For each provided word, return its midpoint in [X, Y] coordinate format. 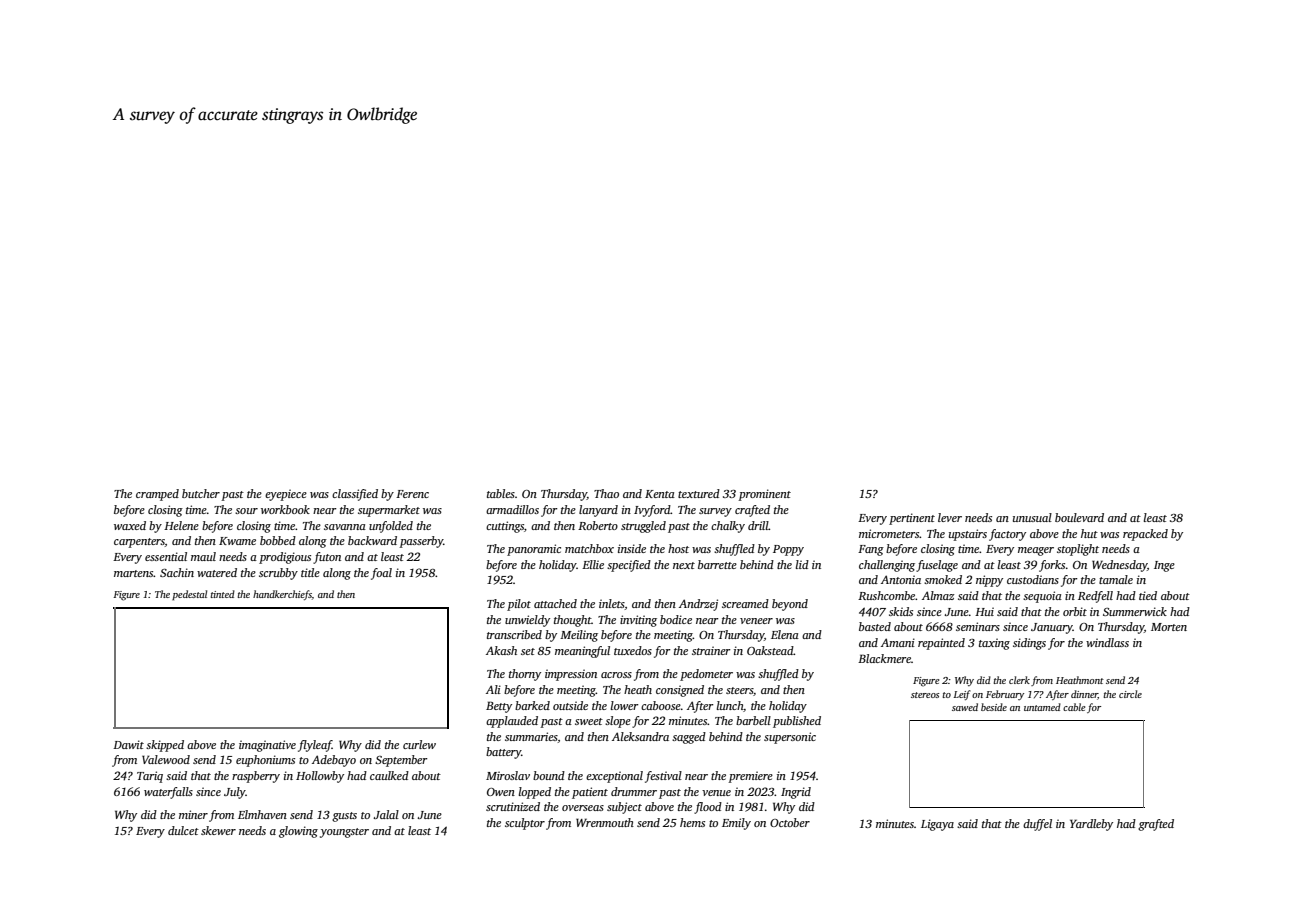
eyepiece [286, 495]
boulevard [1079, 517]
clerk [1019, 680]
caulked [389, 775]
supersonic [790, 738]
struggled [643, 527]
